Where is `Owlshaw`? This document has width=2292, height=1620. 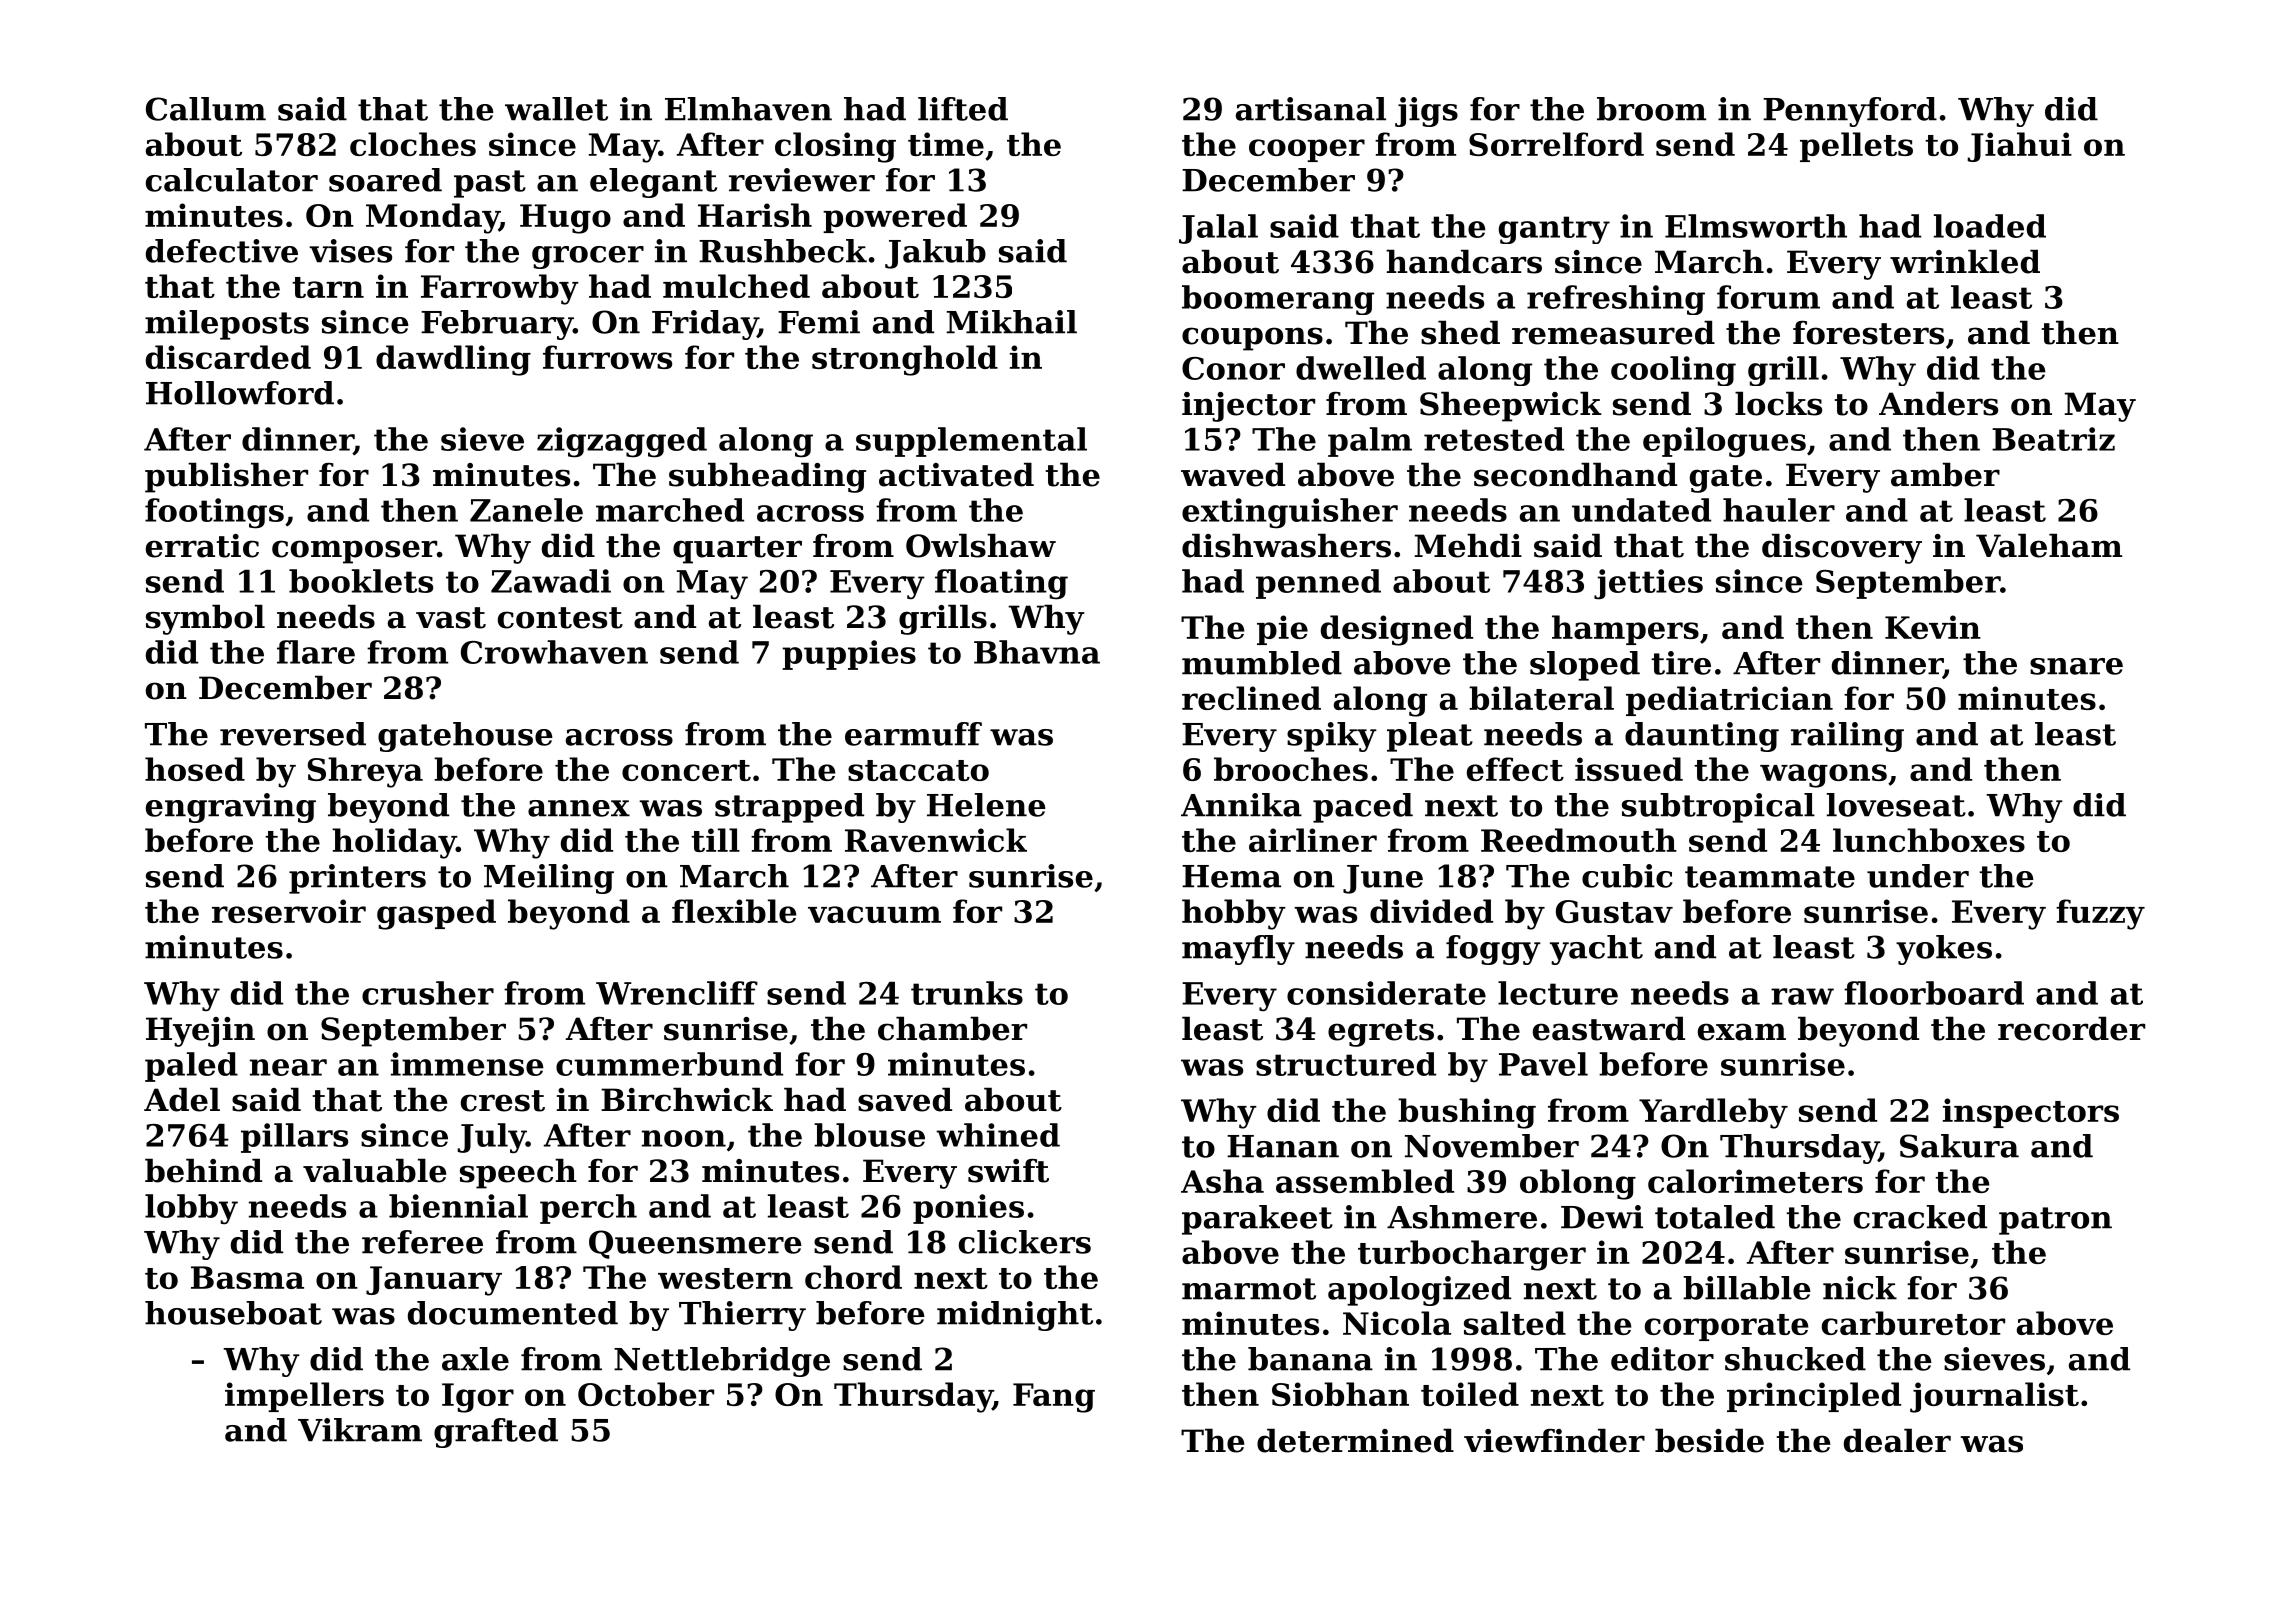
Owlshaw is located at coordinates (981, 545).
